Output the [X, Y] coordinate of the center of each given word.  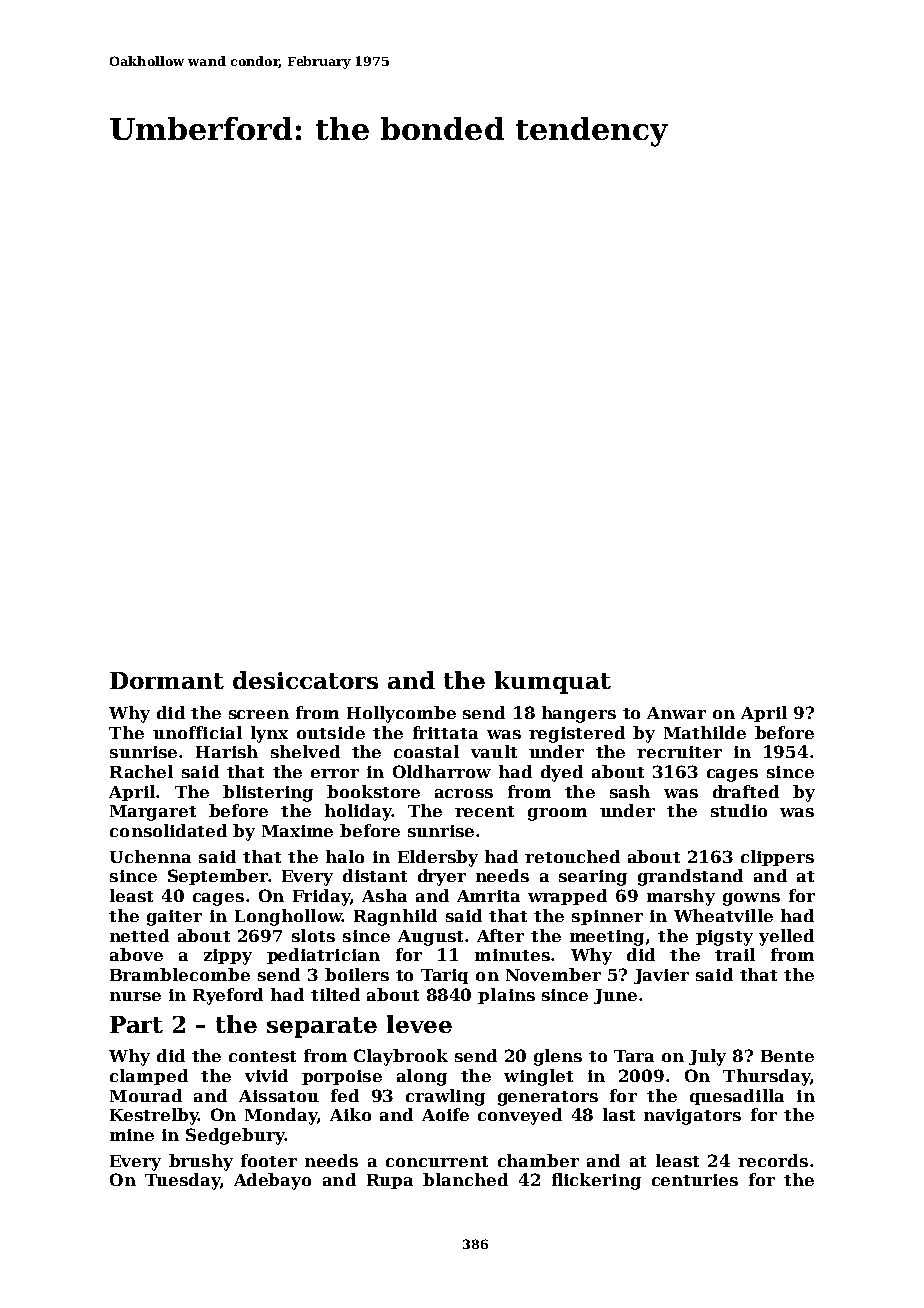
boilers [357, 974]
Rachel [141, 771]
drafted [746, 791]
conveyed [520, 1116]
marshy [681, 897]
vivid [266, 1075]
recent [484, 811]
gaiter [174, 918]
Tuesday [182, 1181]
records [773, 1160]
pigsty [724, 938]
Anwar [676, 713]
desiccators [305, 680]
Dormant [167, 680]
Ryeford [228, 996]
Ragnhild [395, 917]
